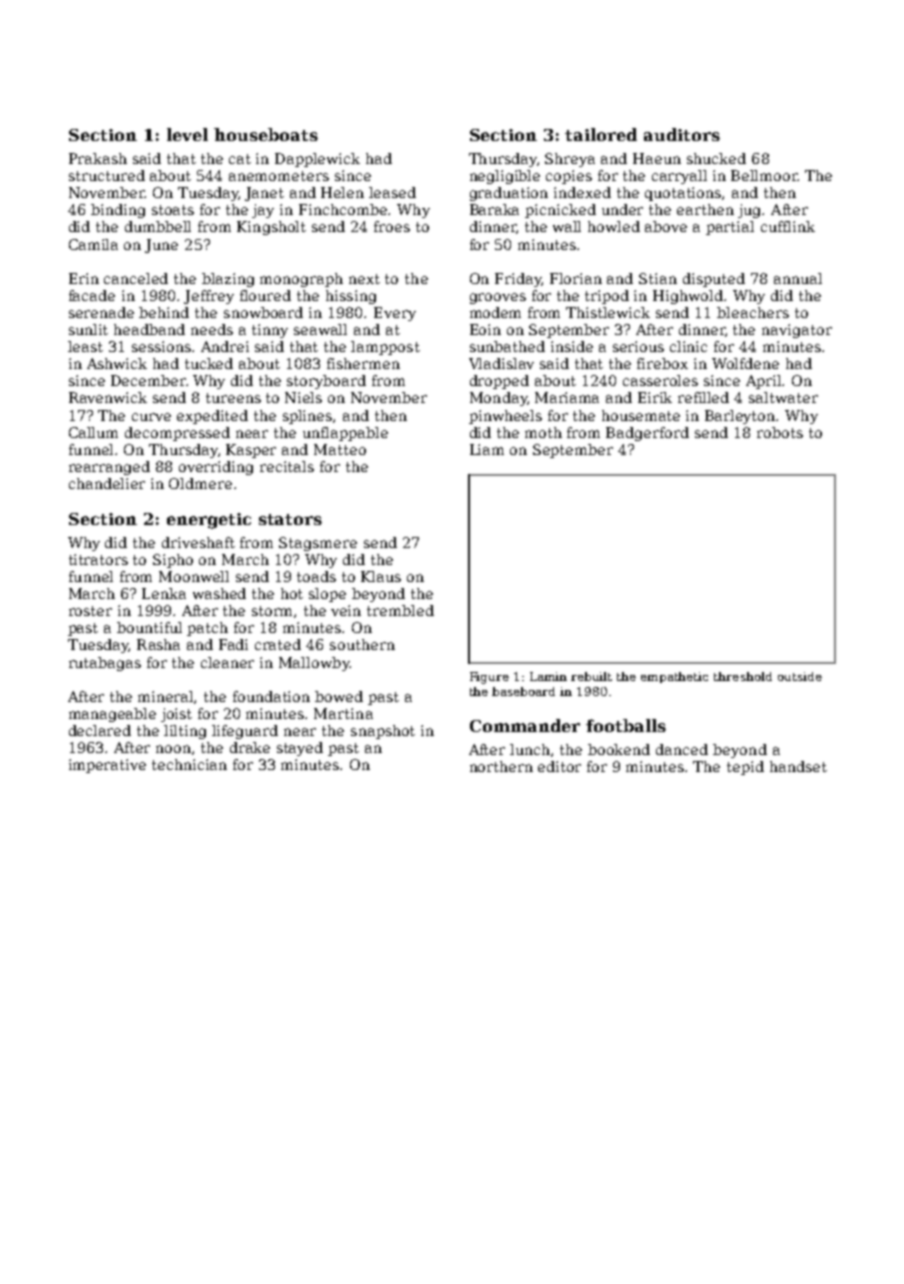 This screenshot has width=904, height=1284. What do you see at coordinates (165, 696) in the screenshot?
I see `mineral` at bounding box center [165, 696].
